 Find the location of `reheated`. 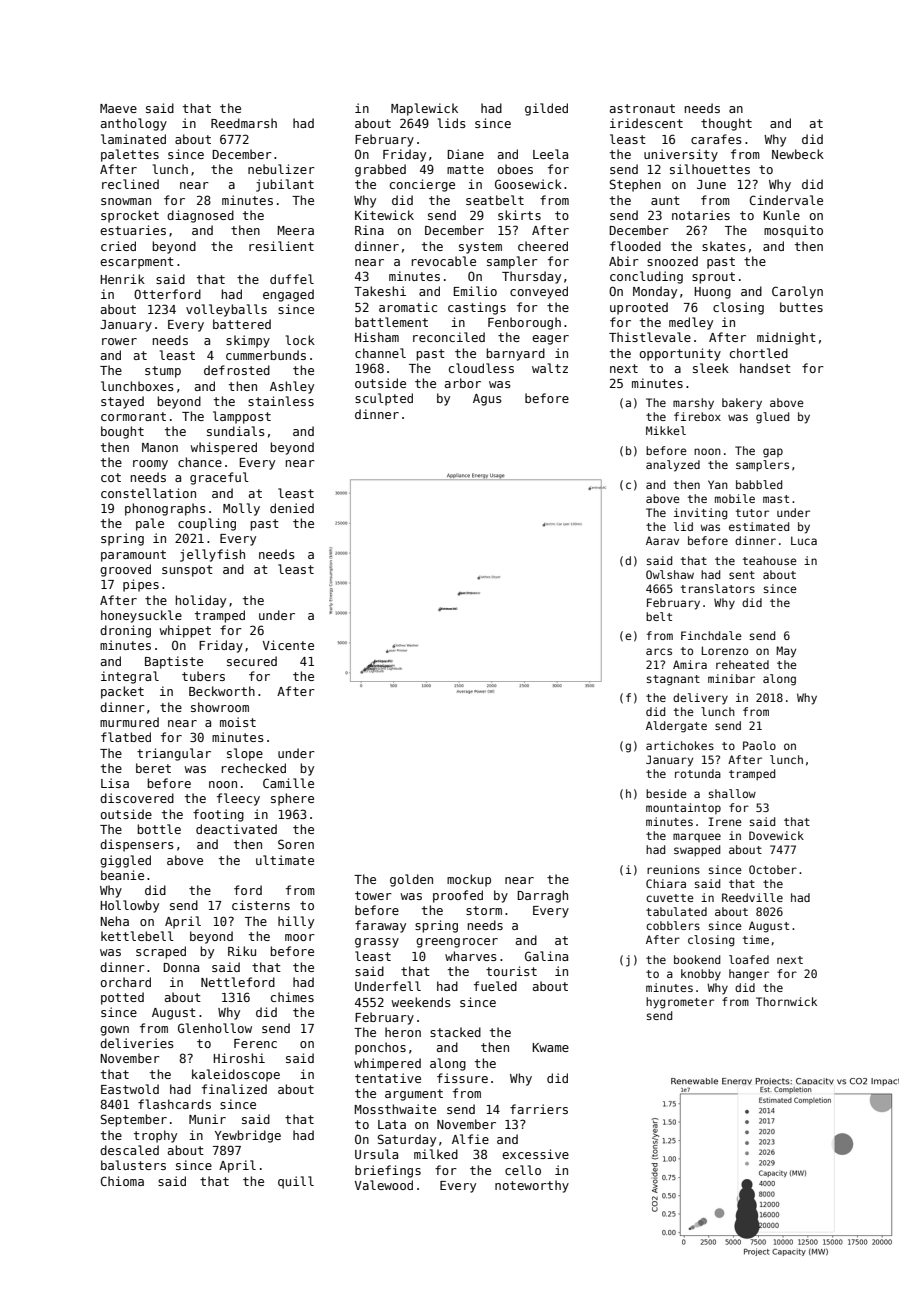

reheated is located at coordinates (742, 664).
